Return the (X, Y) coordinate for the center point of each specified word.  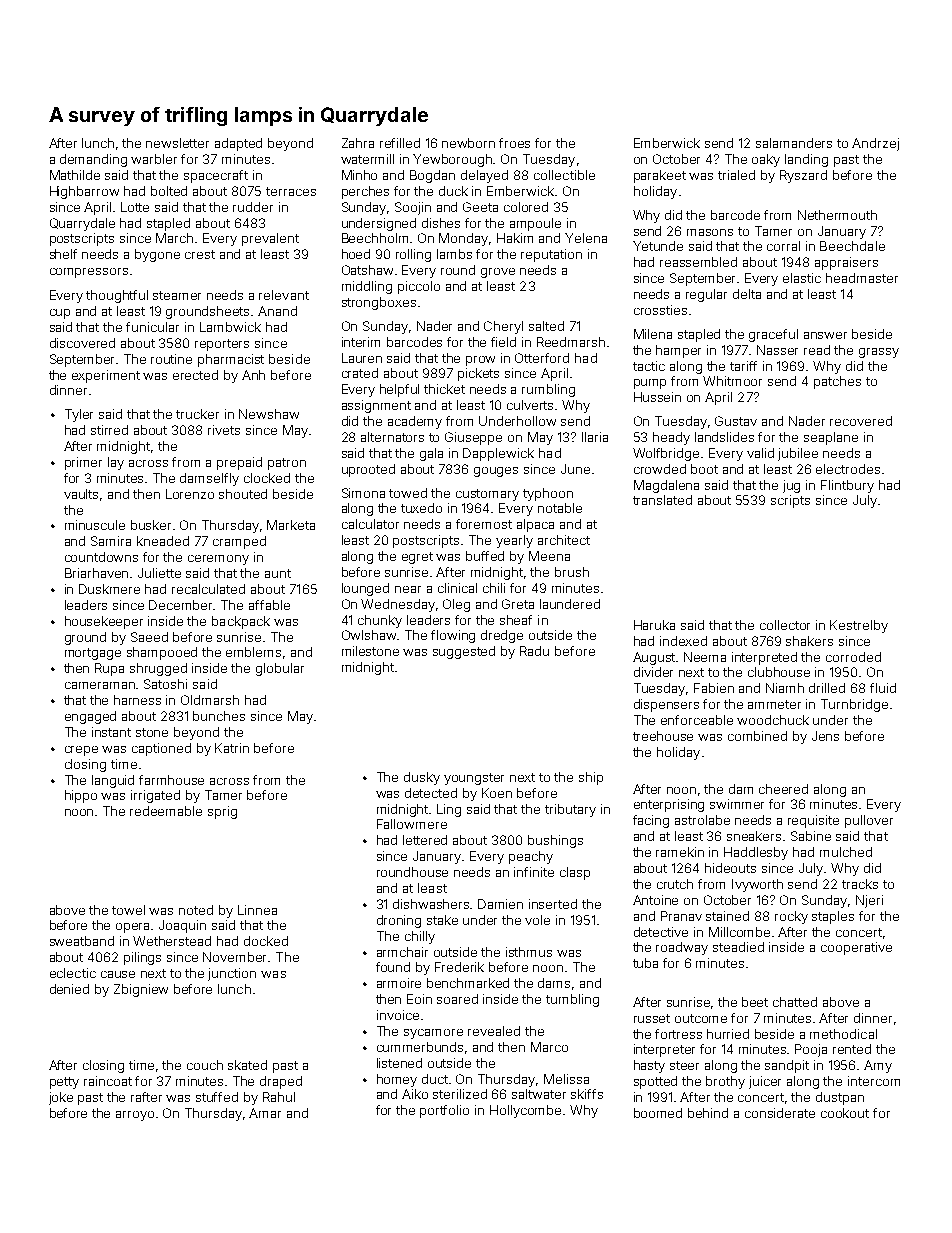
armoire (399, 983)
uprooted (368, 470)
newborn (468, 143)
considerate (780, 1113)
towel (128, 910)
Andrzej (875, 144)
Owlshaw (370, 635)
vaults (81, 494)
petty (64, 1083)
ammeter (774, 704)
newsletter (177, 143)
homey (397, 1080)
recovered (861, 421)
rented (852, 1049)
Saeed (149, 637)
